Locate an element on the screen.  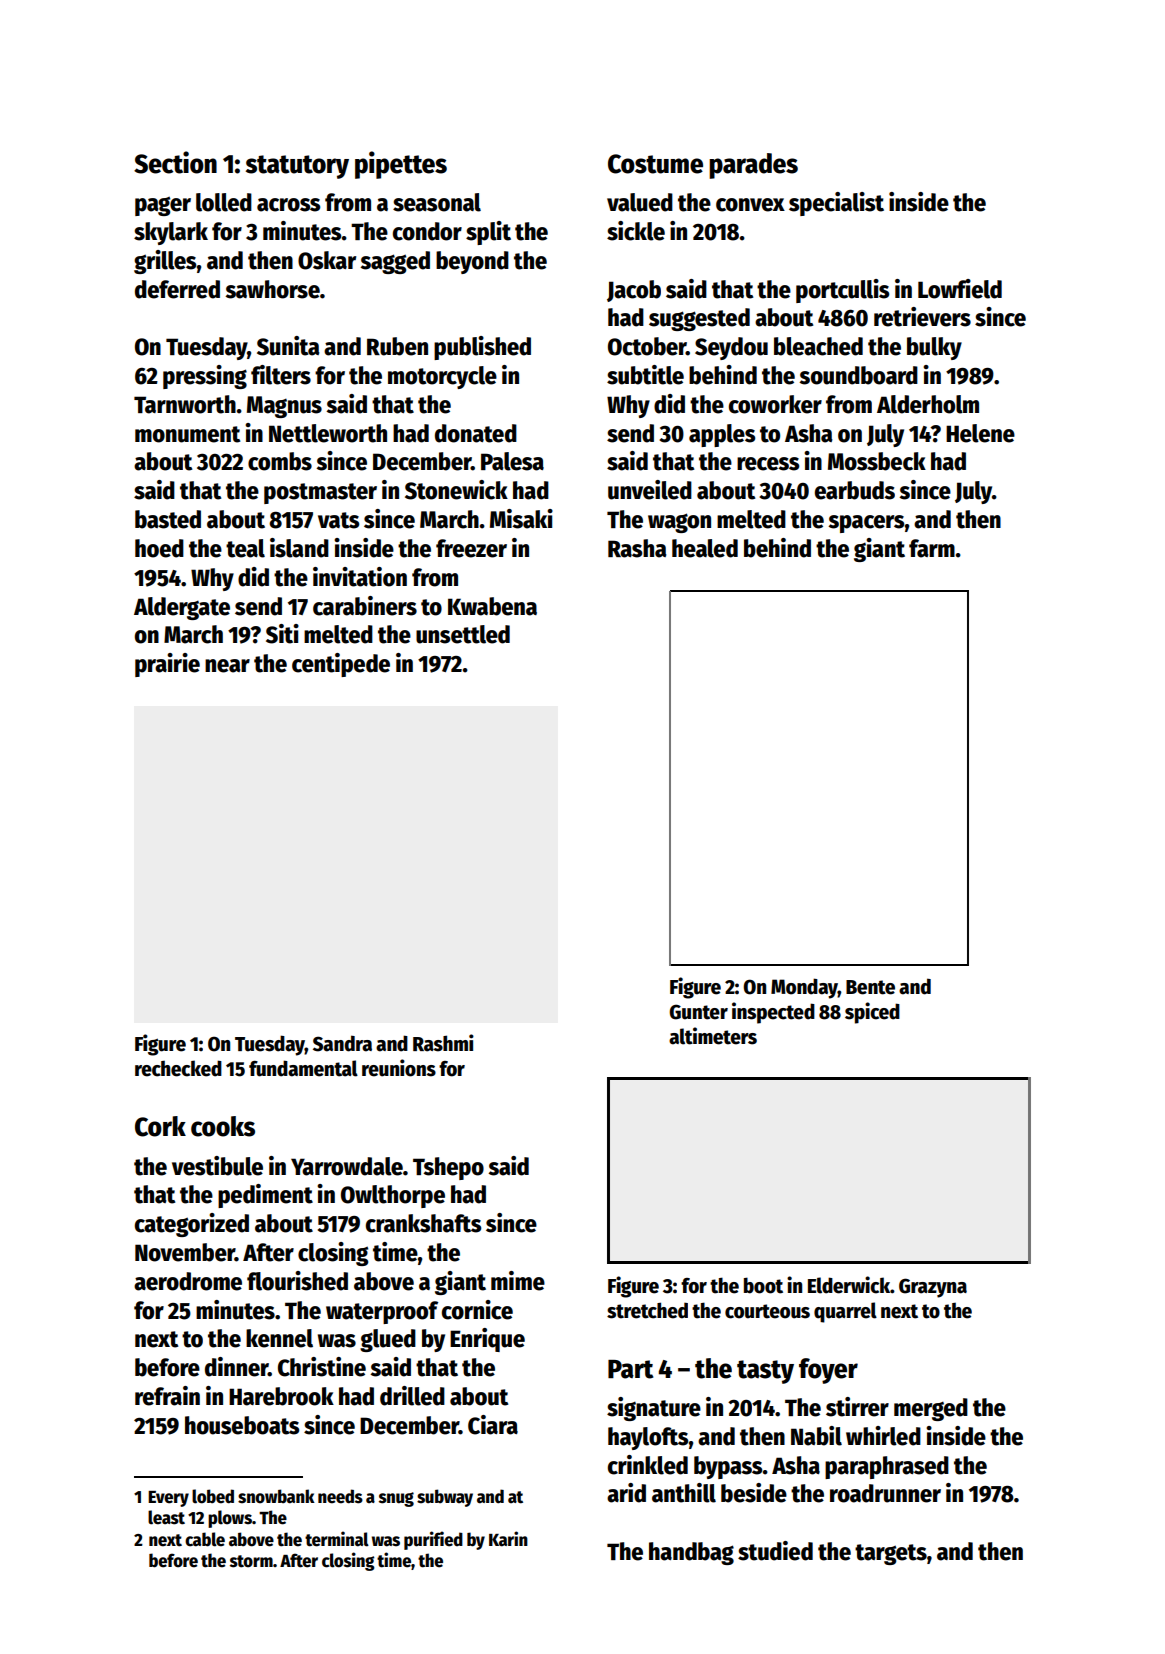
flourished is located at coordinates (297, 1281).
